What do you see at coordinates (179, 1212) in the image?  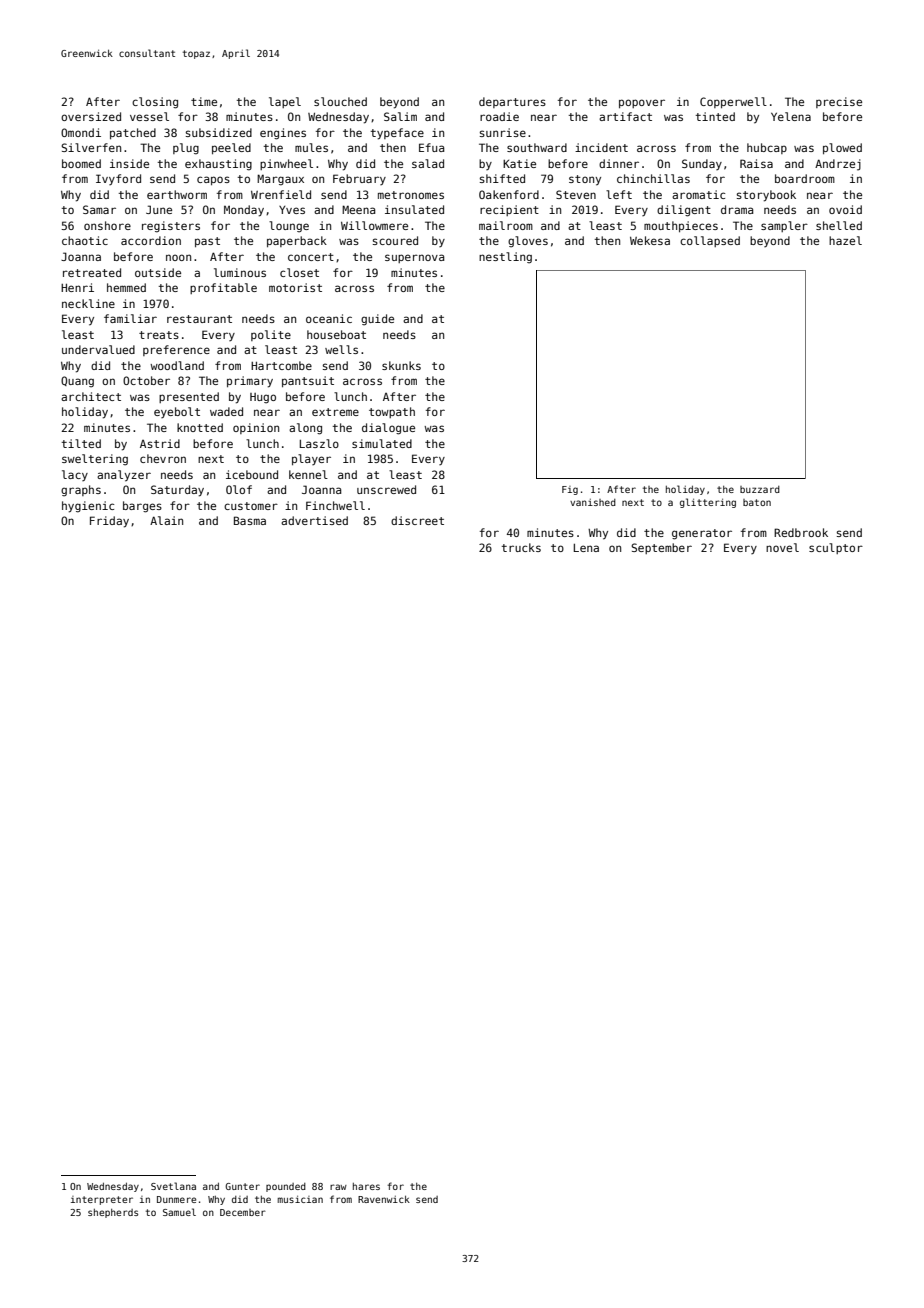 I see `Samuel` at bounding box center [179, 1212].
